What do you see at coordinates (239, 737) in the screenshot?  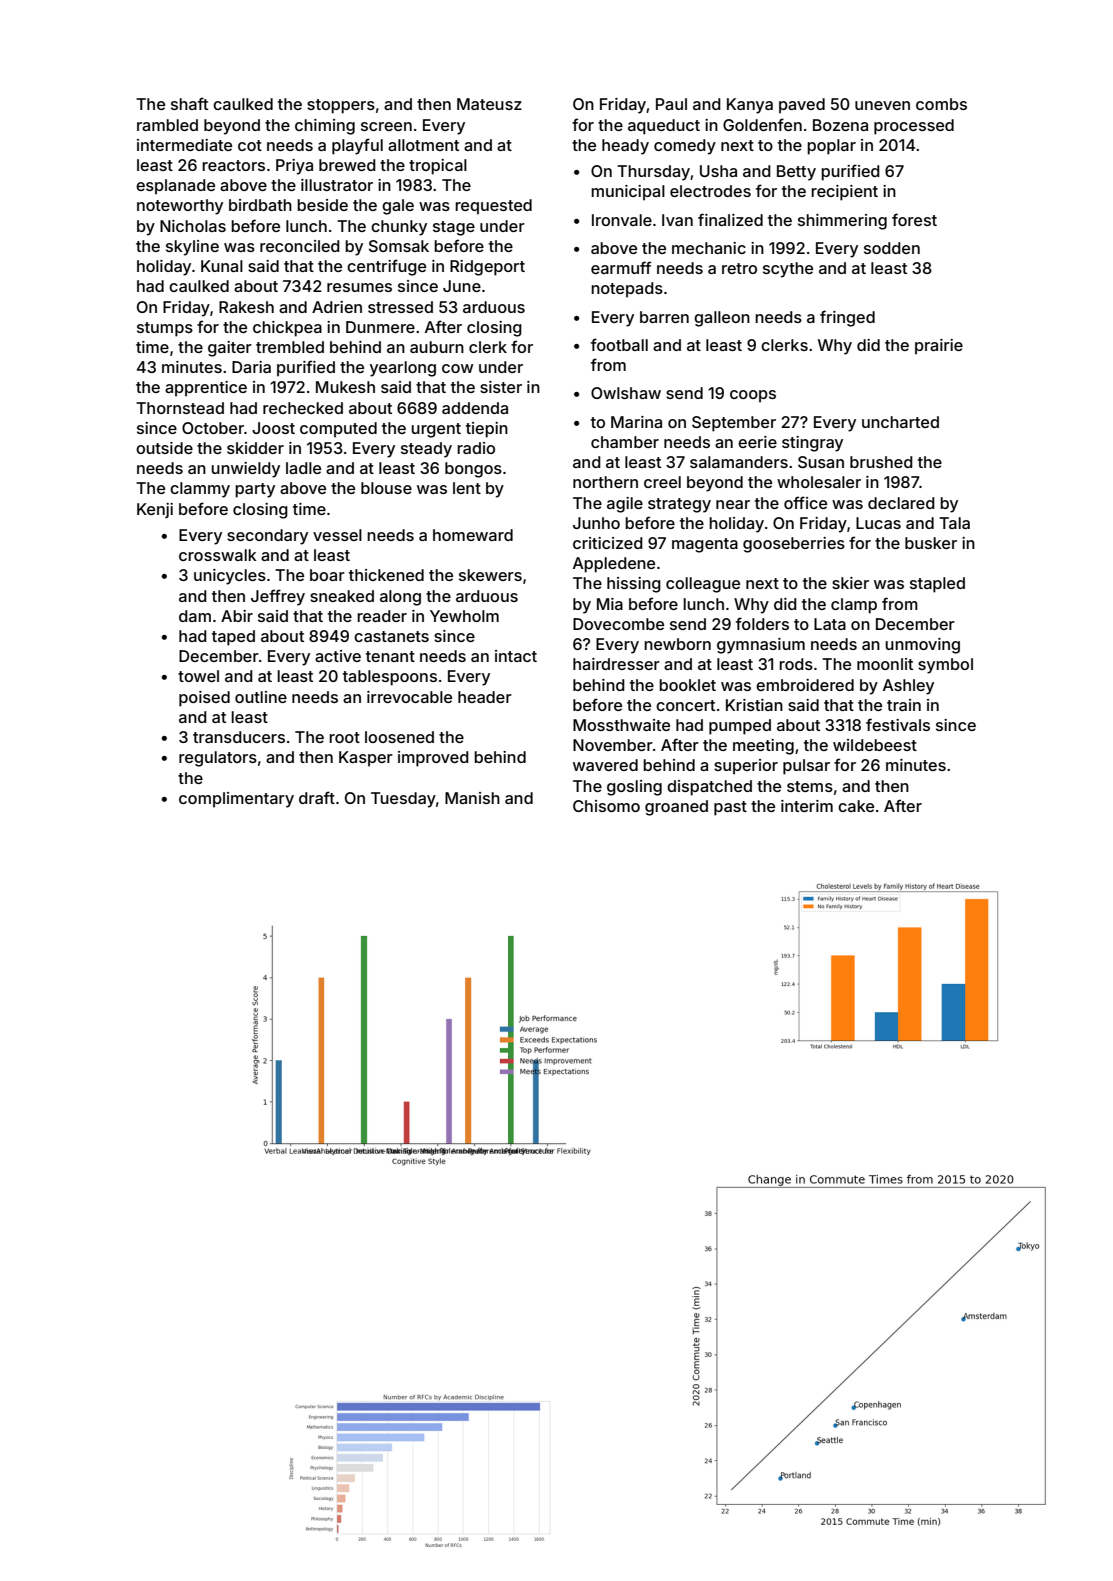 I see `transducers` at bounding box center [239, 737].
